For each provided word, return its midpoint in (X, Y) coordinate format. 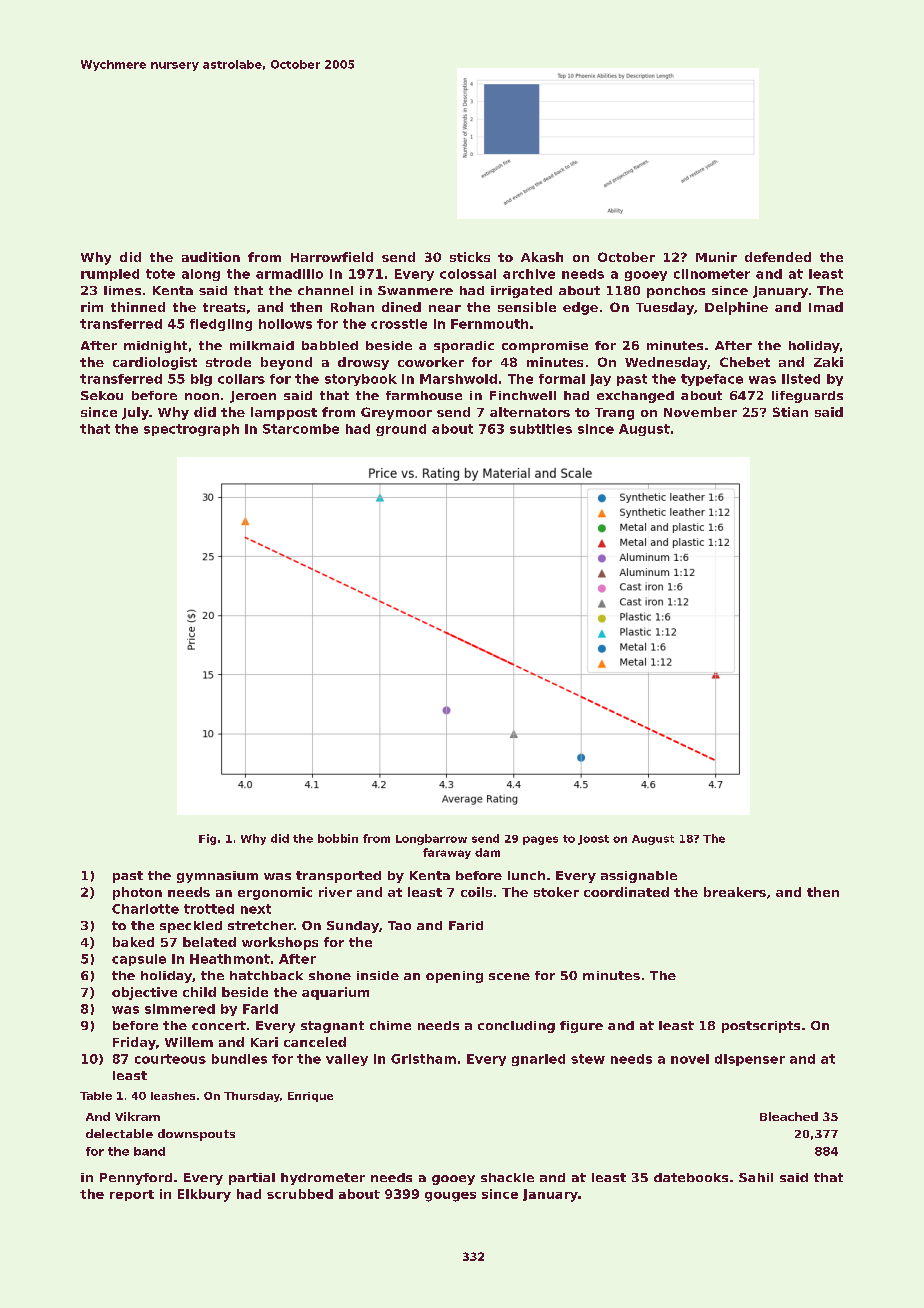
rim (92, 307)
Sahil (756, 1177)
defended (778, 257)
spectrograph (191, 430)
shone (330, 975)
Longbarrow (431, 839)
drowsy (363, 363)
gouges (450, 1197)
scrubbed (300, 1194)
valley (347, 1060)
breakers (735, 892)
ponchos (676, 292)
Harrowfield (332, 257)
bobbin (338, 838)
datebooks (691, 1177)
